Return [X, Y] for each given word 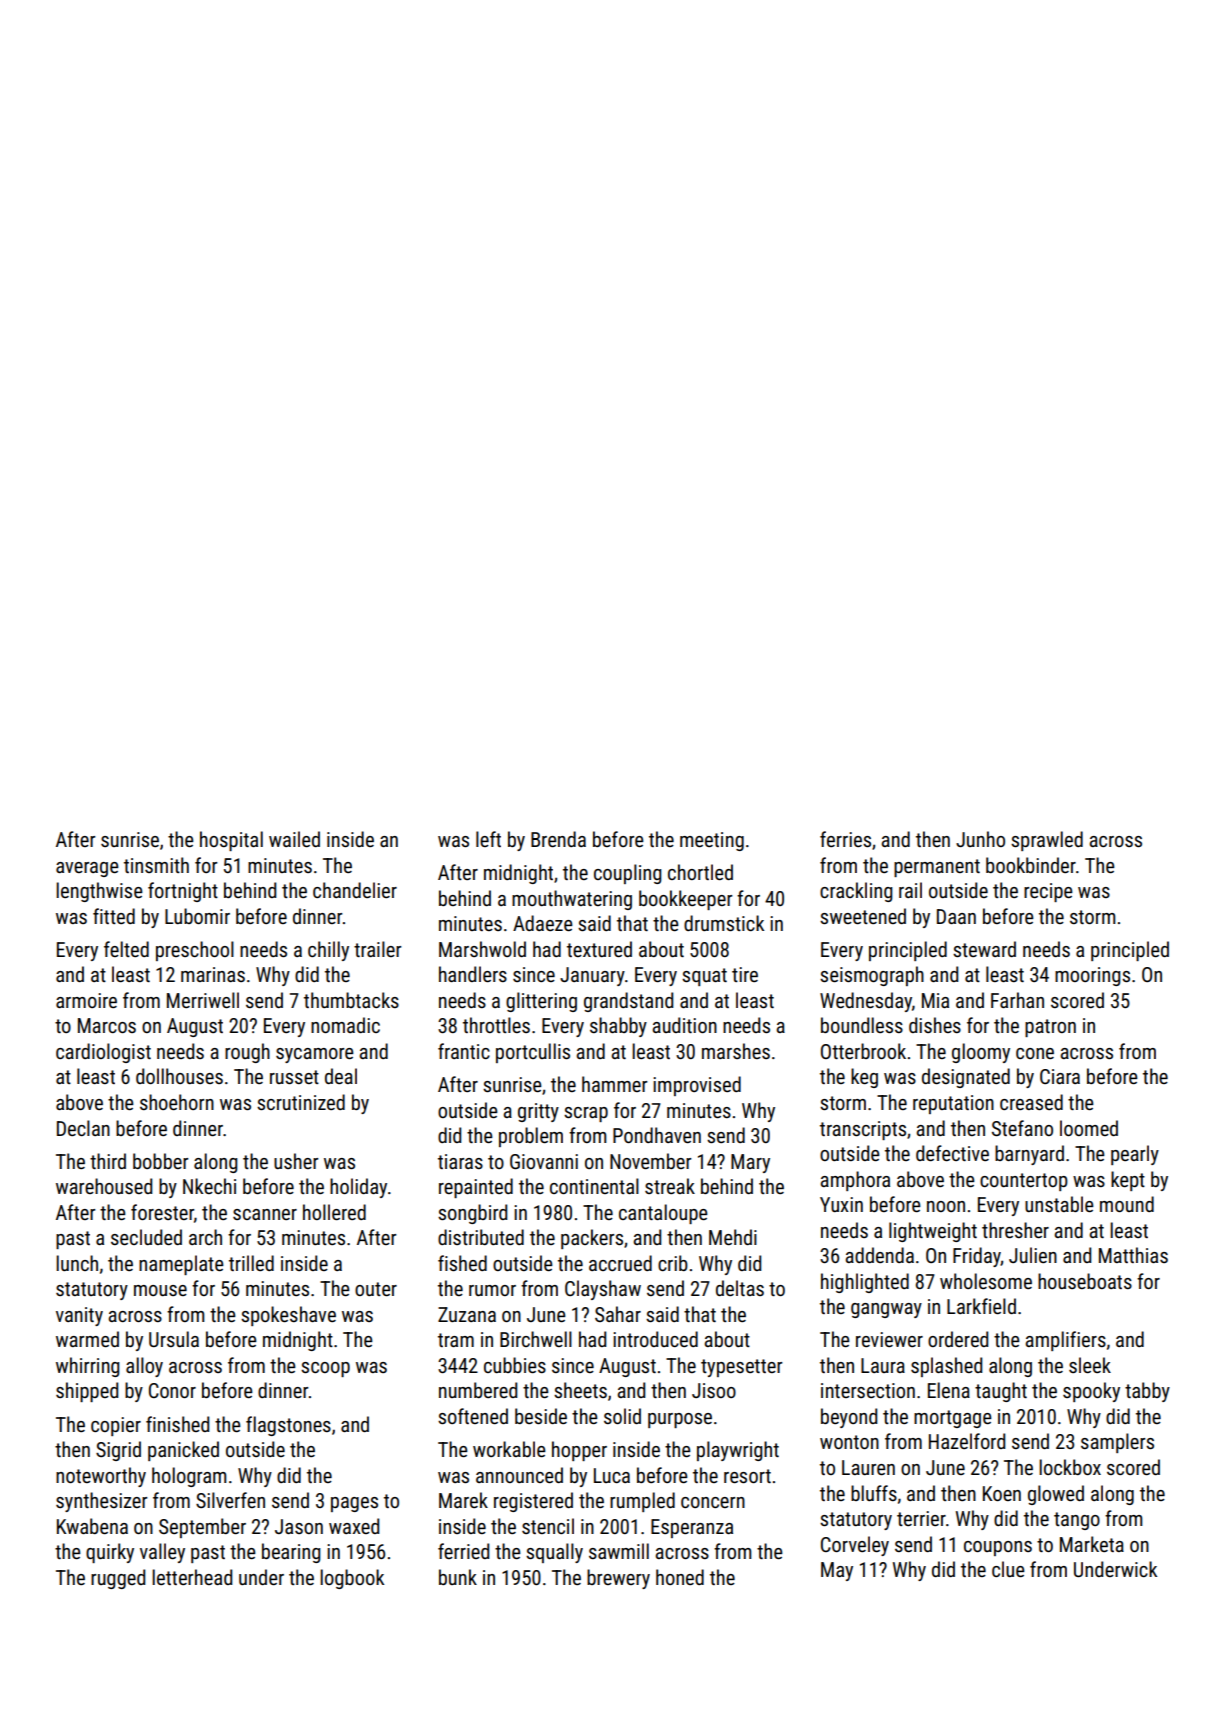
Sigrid [118, 1451]
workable [509, 1449]
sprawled [1047, 841]
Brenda [558, 839]
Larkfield [981, 1306]
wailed [294, 839]
